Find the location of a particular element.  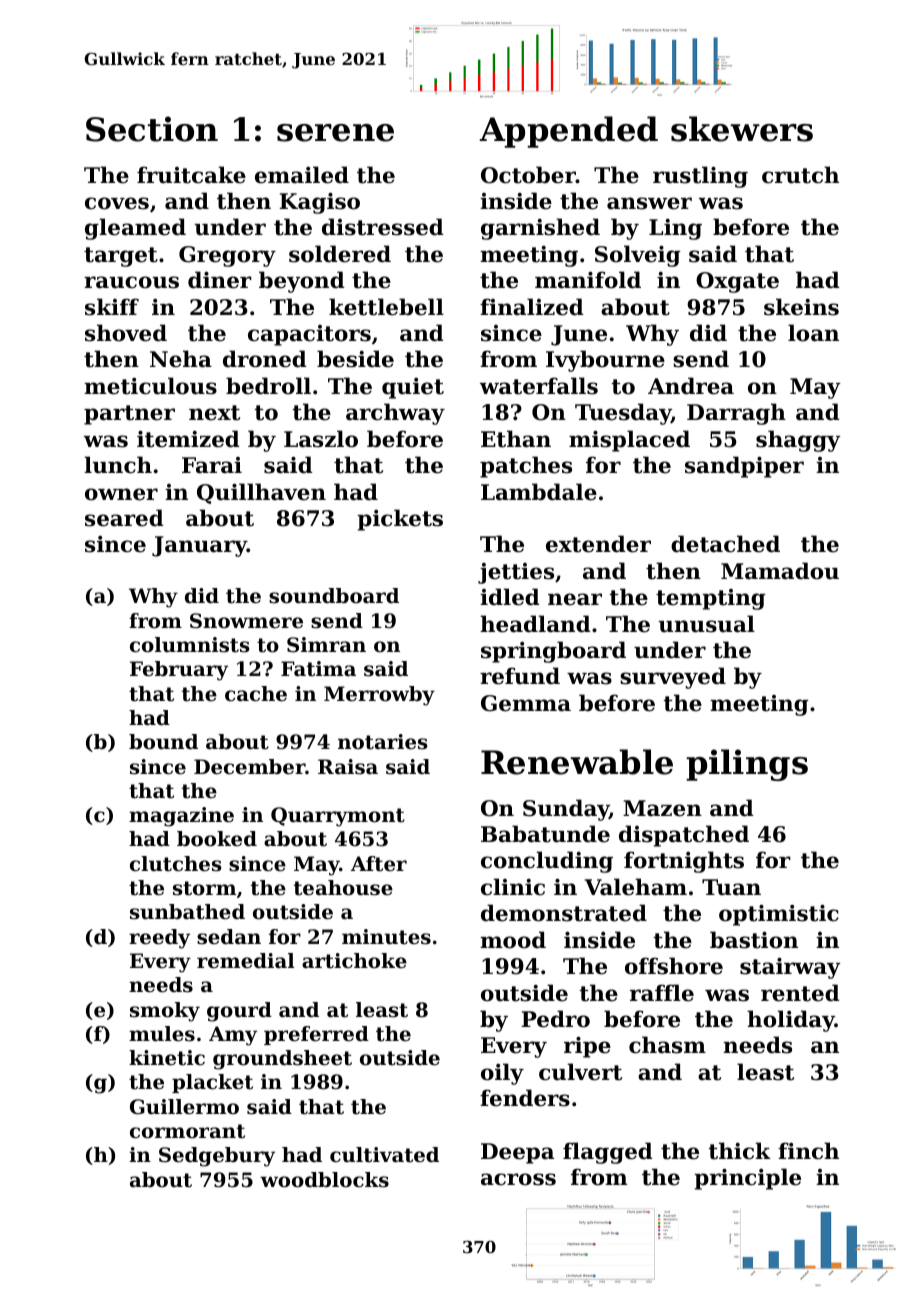

chasm is located at coordinates (667, 1045).
